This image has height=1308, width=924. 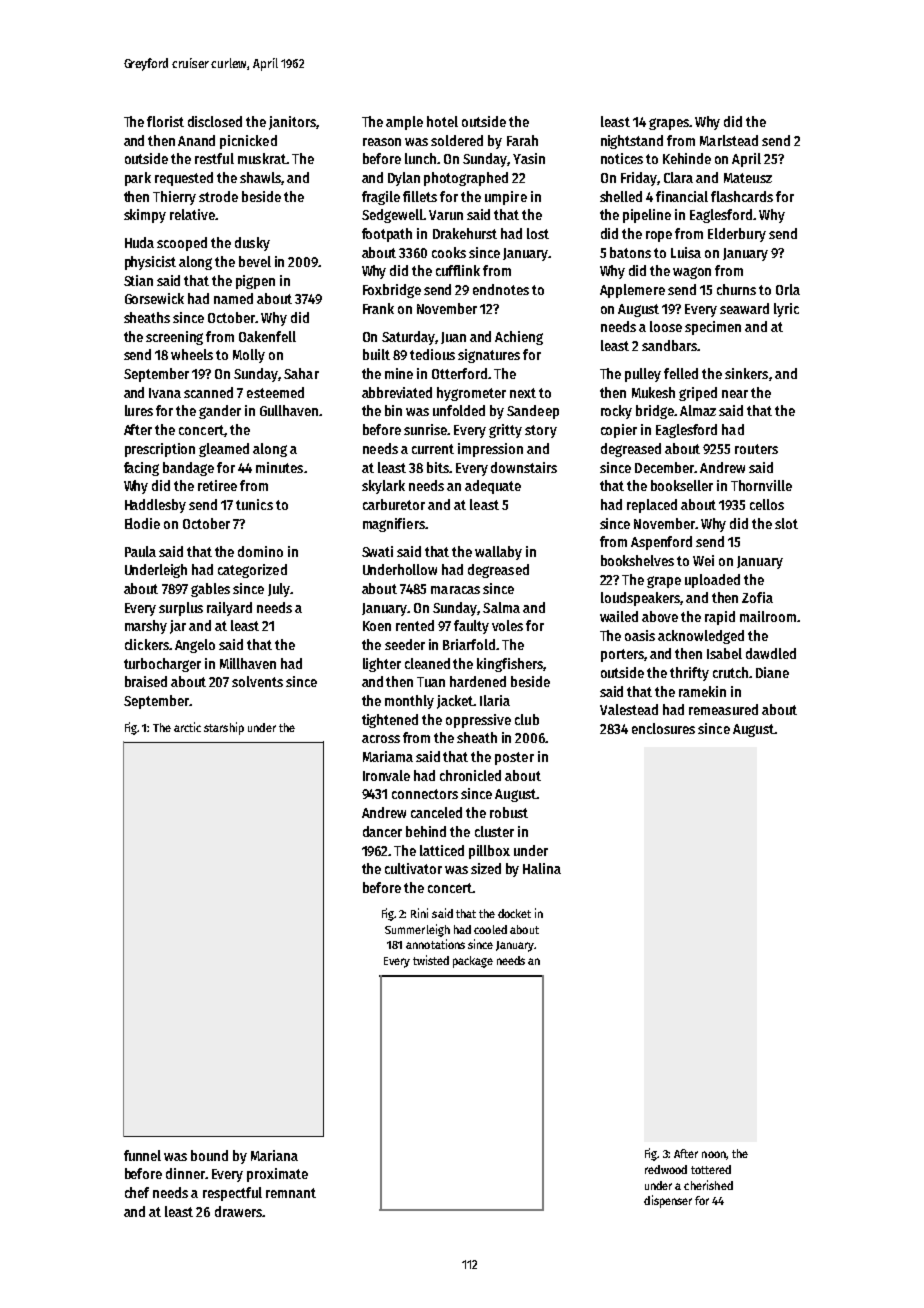 I want to click on endnotes, so click(x=501, y=289).
